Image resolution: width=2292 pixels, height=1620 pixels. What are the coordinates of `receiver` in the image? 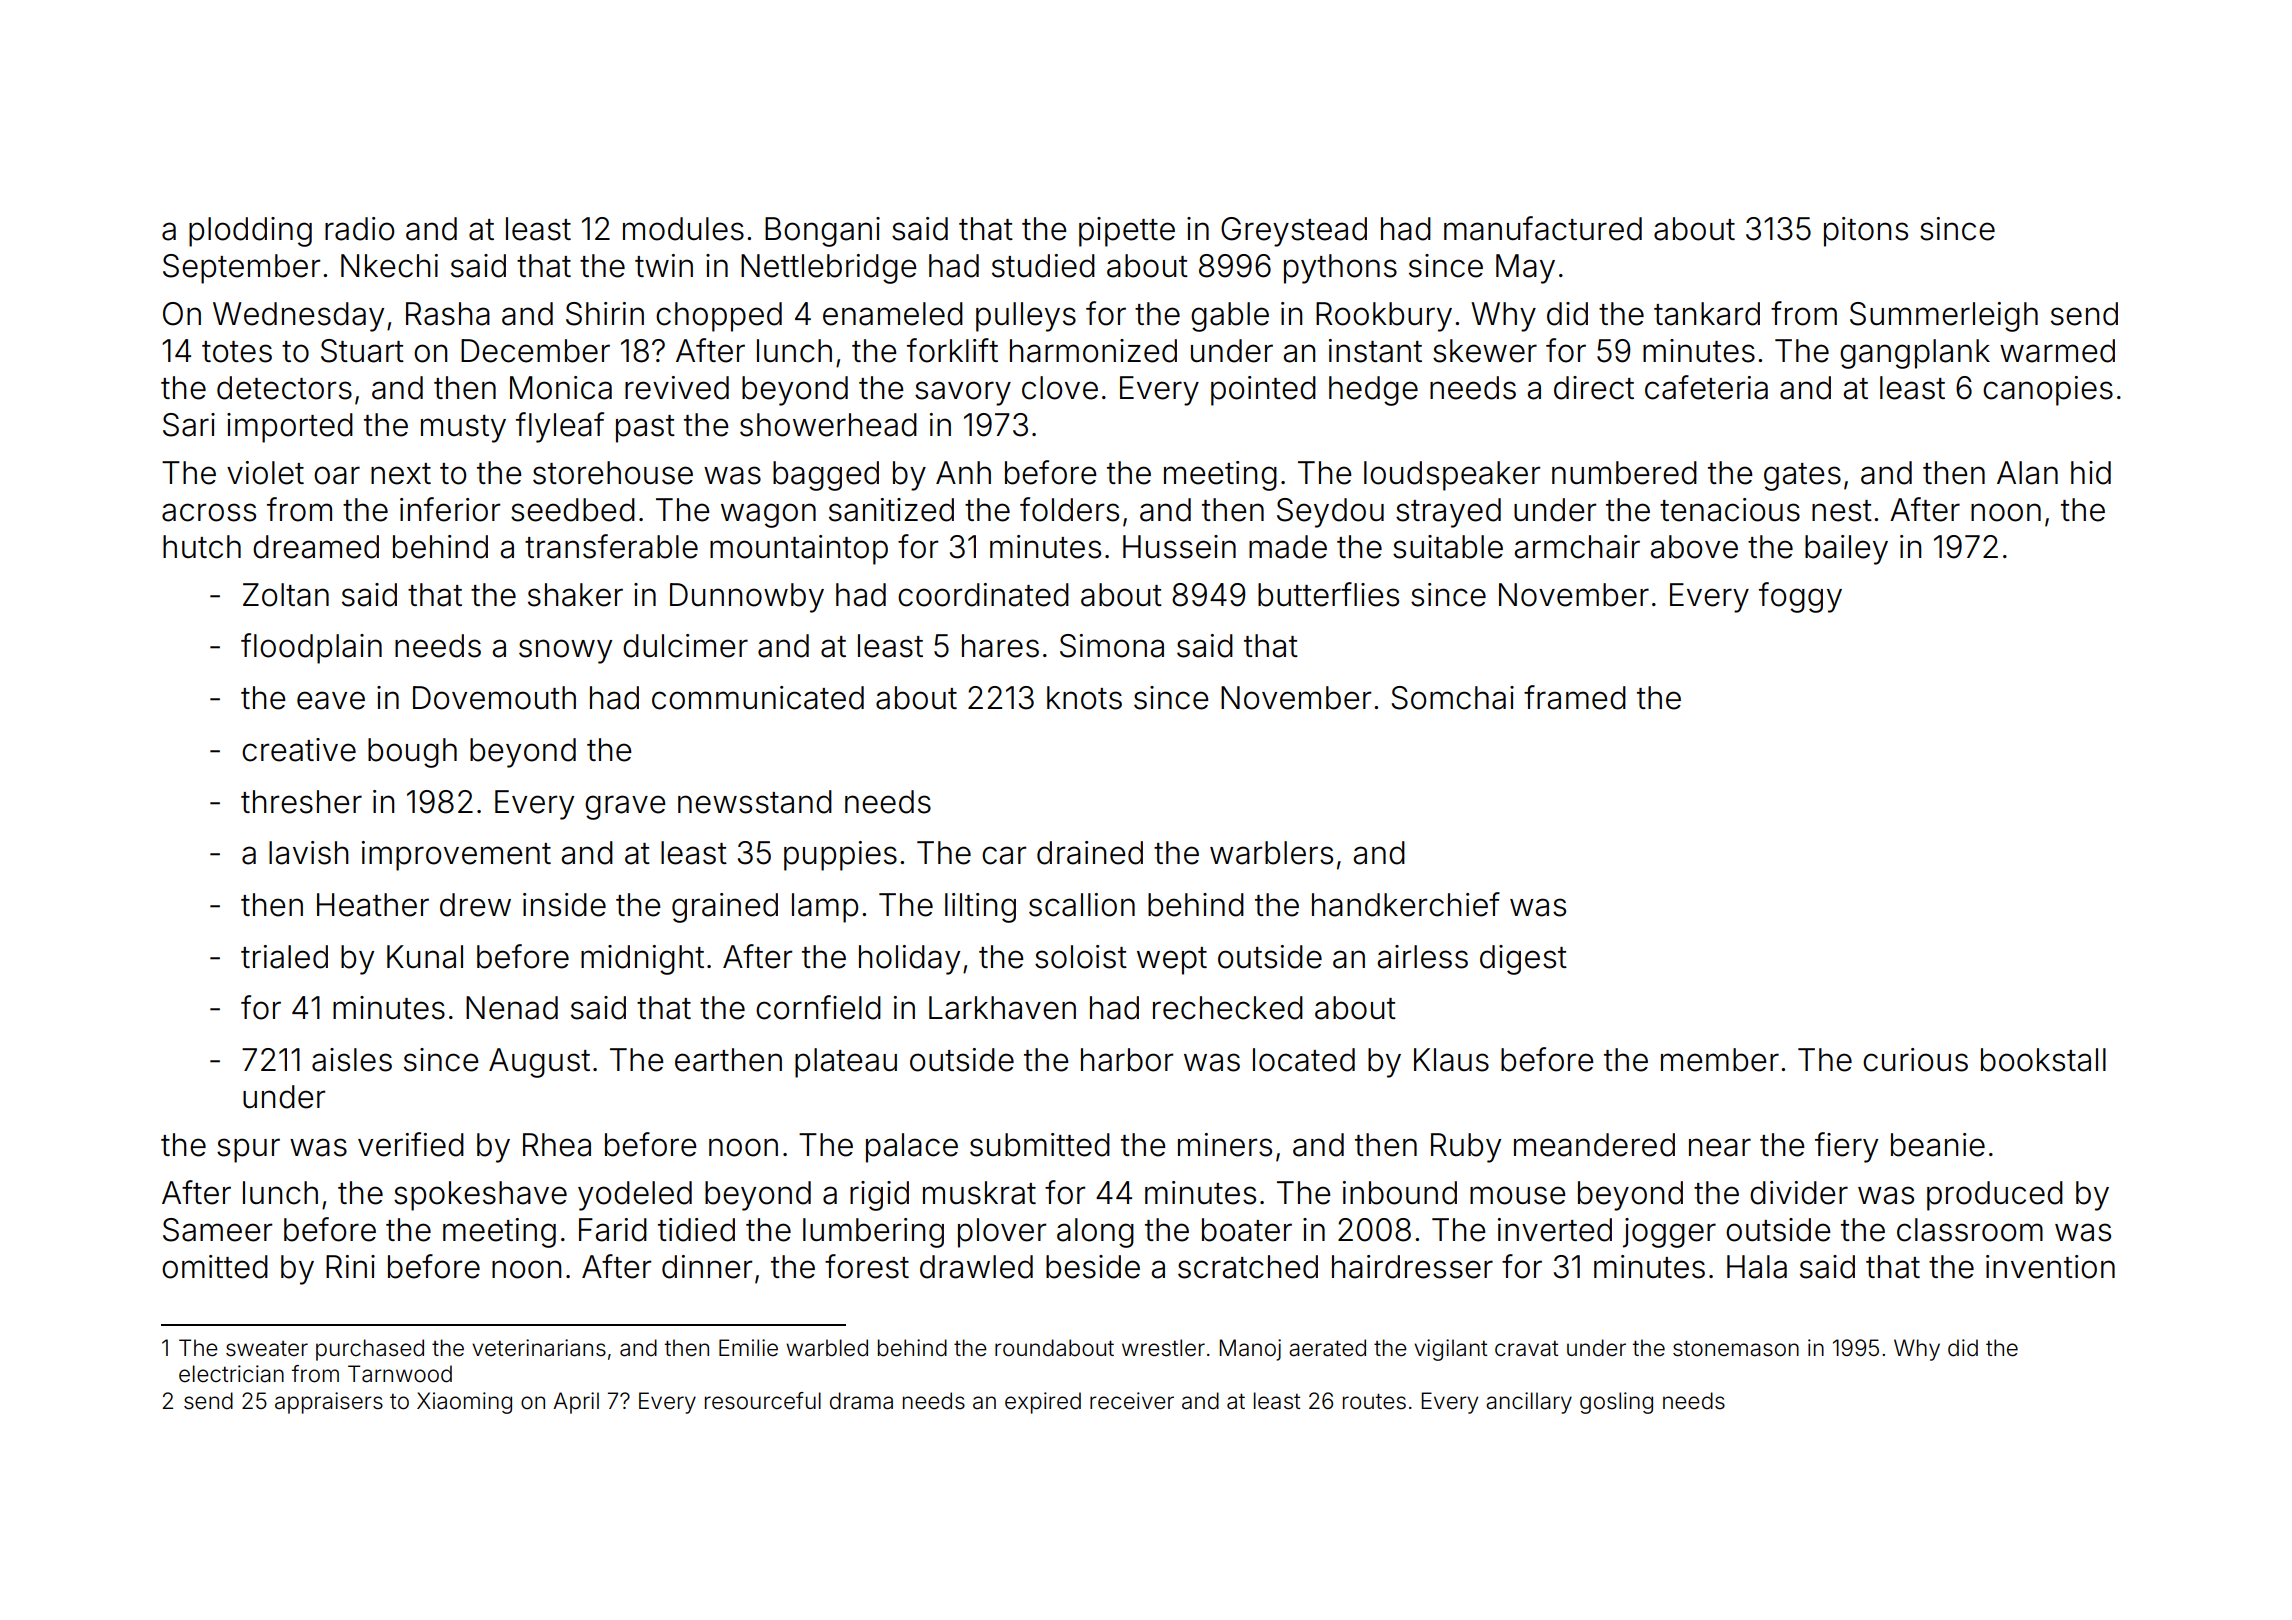 It's located at (1132, 1401).
